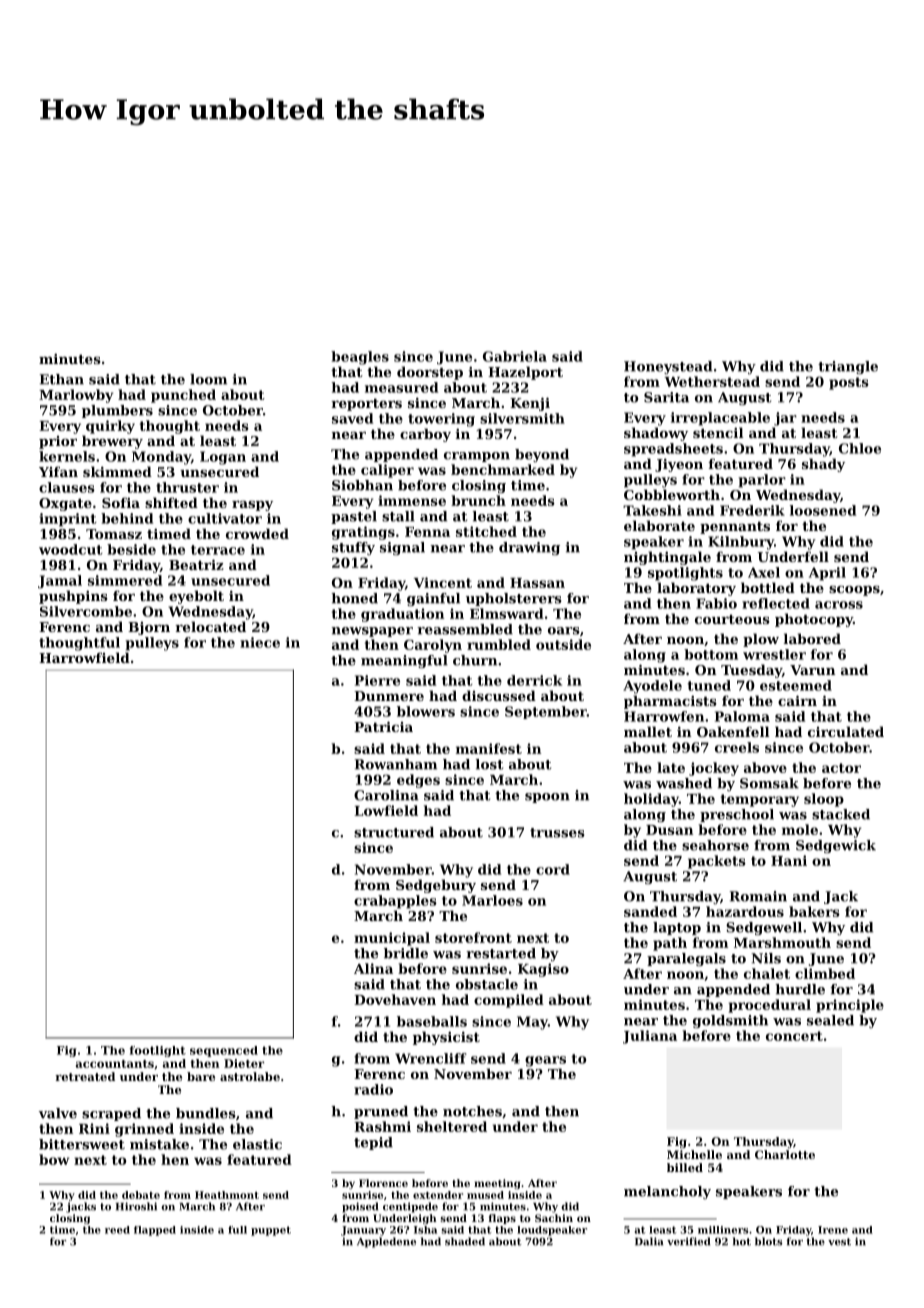 This screenshot has width=924, height=1308. Describe the element at coordinates (395, 902) in the screenshot. I see `crabapples` at that location.
